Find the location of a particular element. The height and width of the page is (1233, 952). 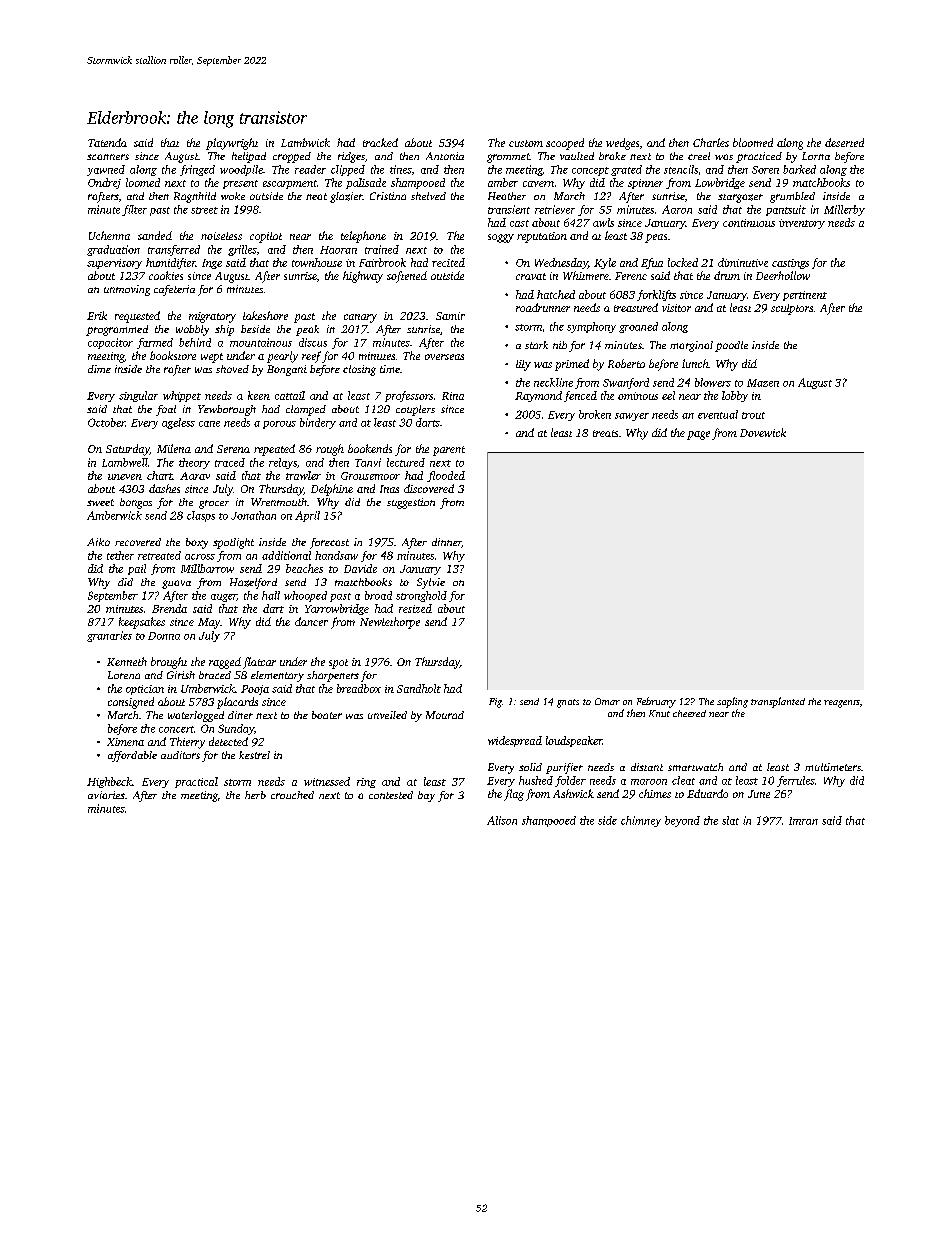

waterlogged is located at coordinates (196, 716).
